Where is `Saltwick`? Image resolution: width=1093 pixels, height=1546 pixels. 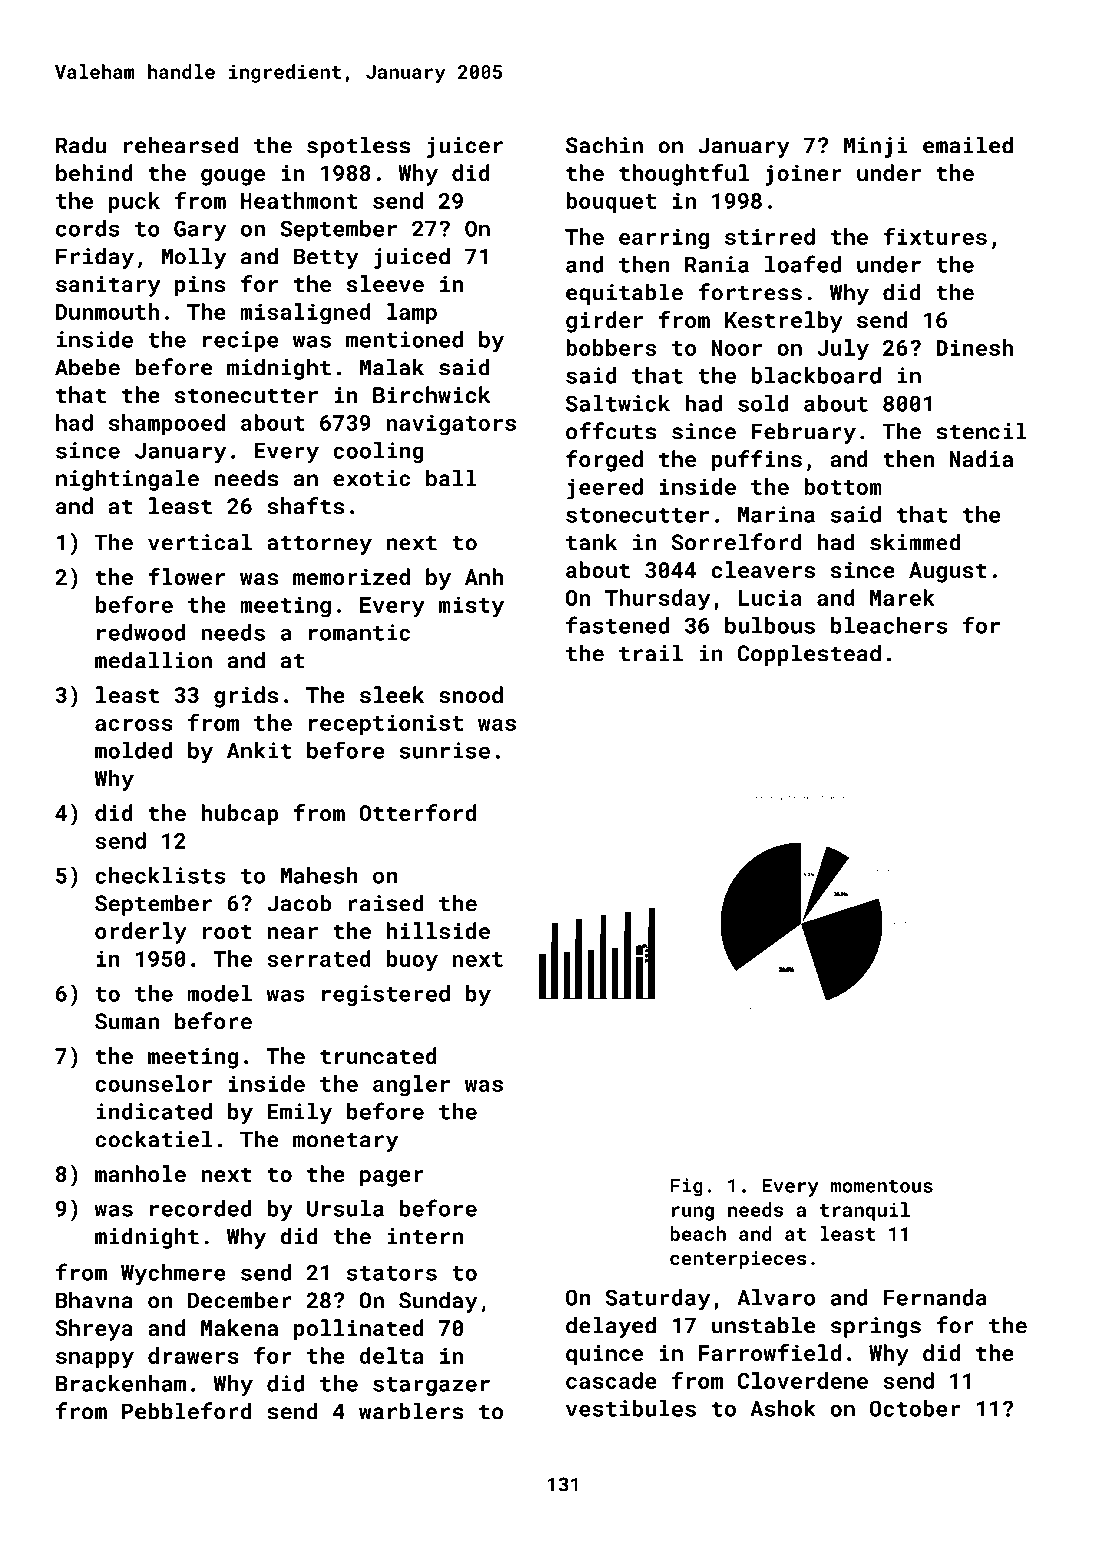
Saltwick is located at coordinates (618, 403).
